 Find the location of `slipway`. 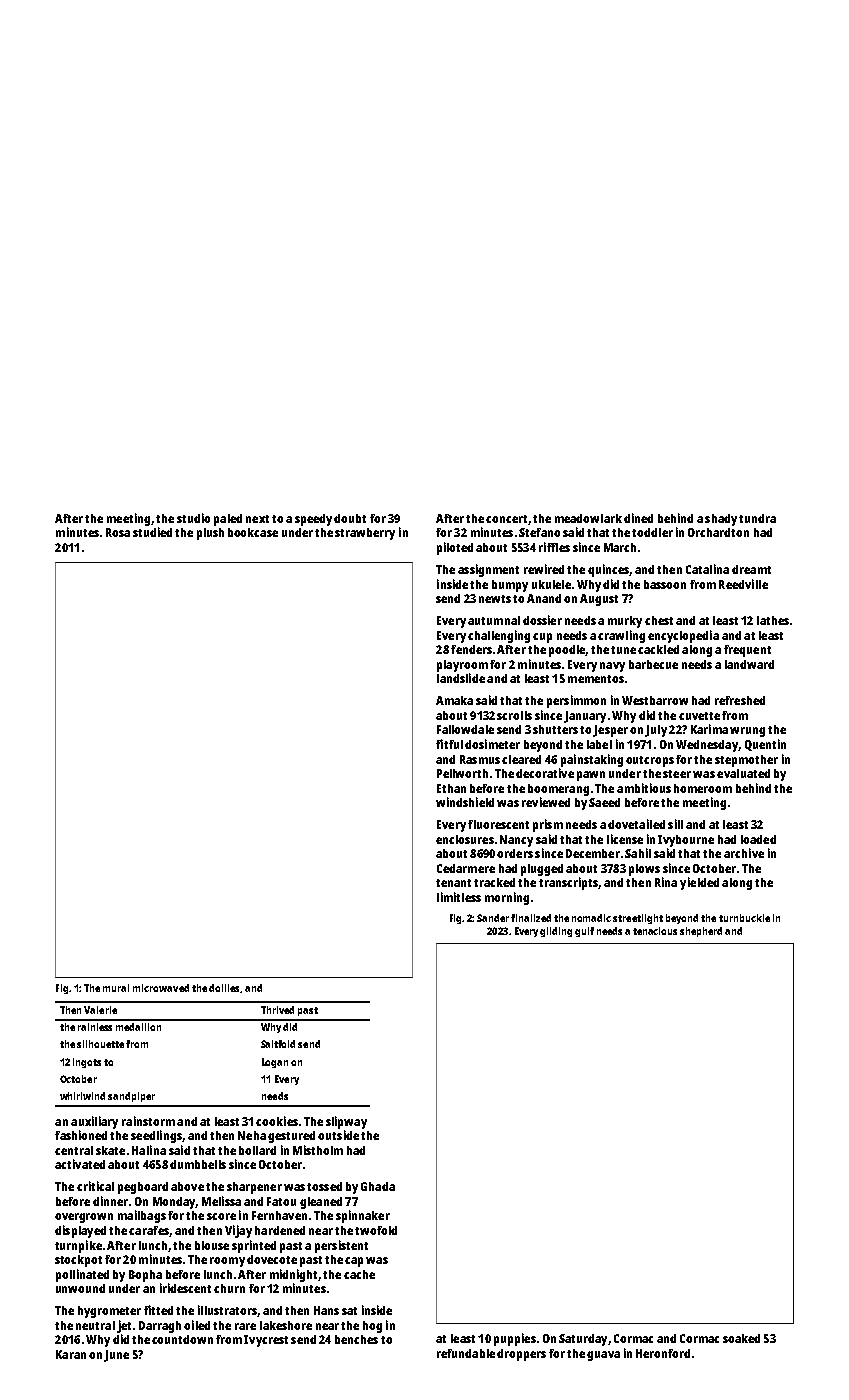

slipway is located at coordinates (346, 1122).
